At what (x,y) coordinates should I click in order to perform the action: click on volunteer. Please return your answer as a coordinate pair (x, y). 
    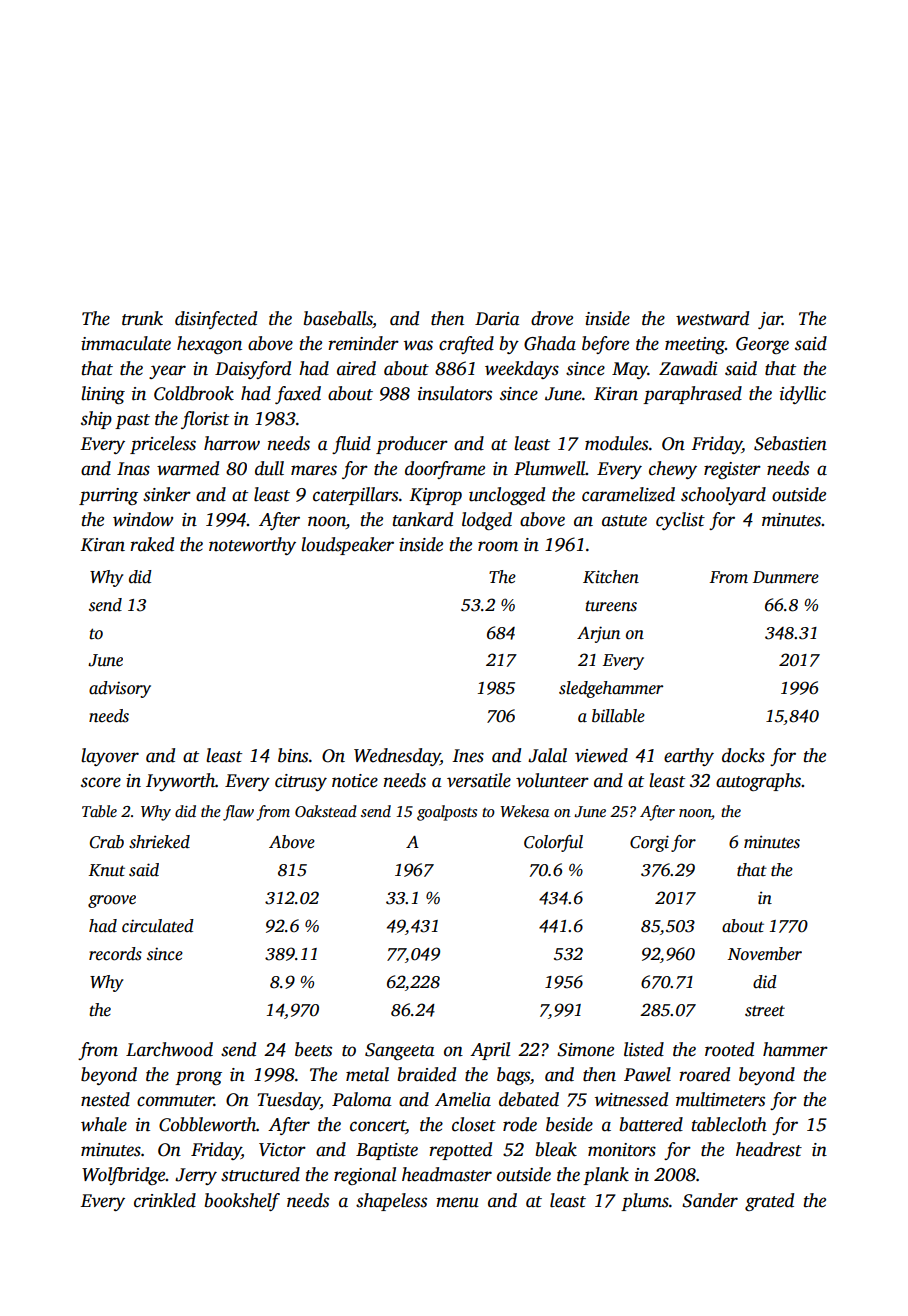
    Looking at the image, I should click on (552, 780).
